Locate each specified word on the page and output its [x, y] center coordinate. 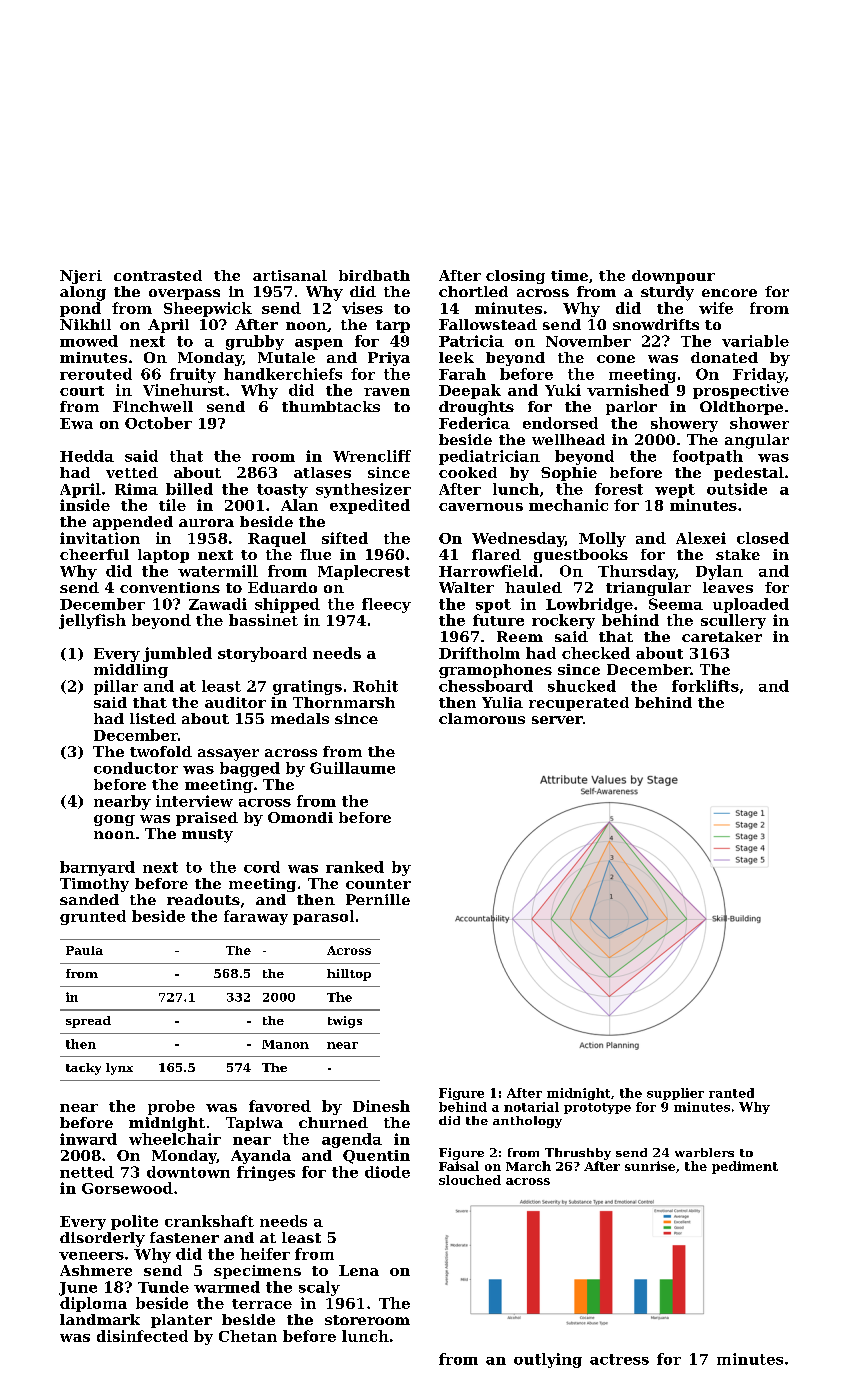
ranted [731, 1093]
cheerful [94, 554]
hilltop [349, 975]
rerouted [96, 374]
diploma [93, 1304]
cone [616, 359]
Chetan [248, 1336]
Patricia [471, 341]
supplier [675, 1094]
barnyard [97, 868]
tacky [83, 1069]
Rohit [375, 686]
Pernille [378, 899]
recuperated [579, 704]
